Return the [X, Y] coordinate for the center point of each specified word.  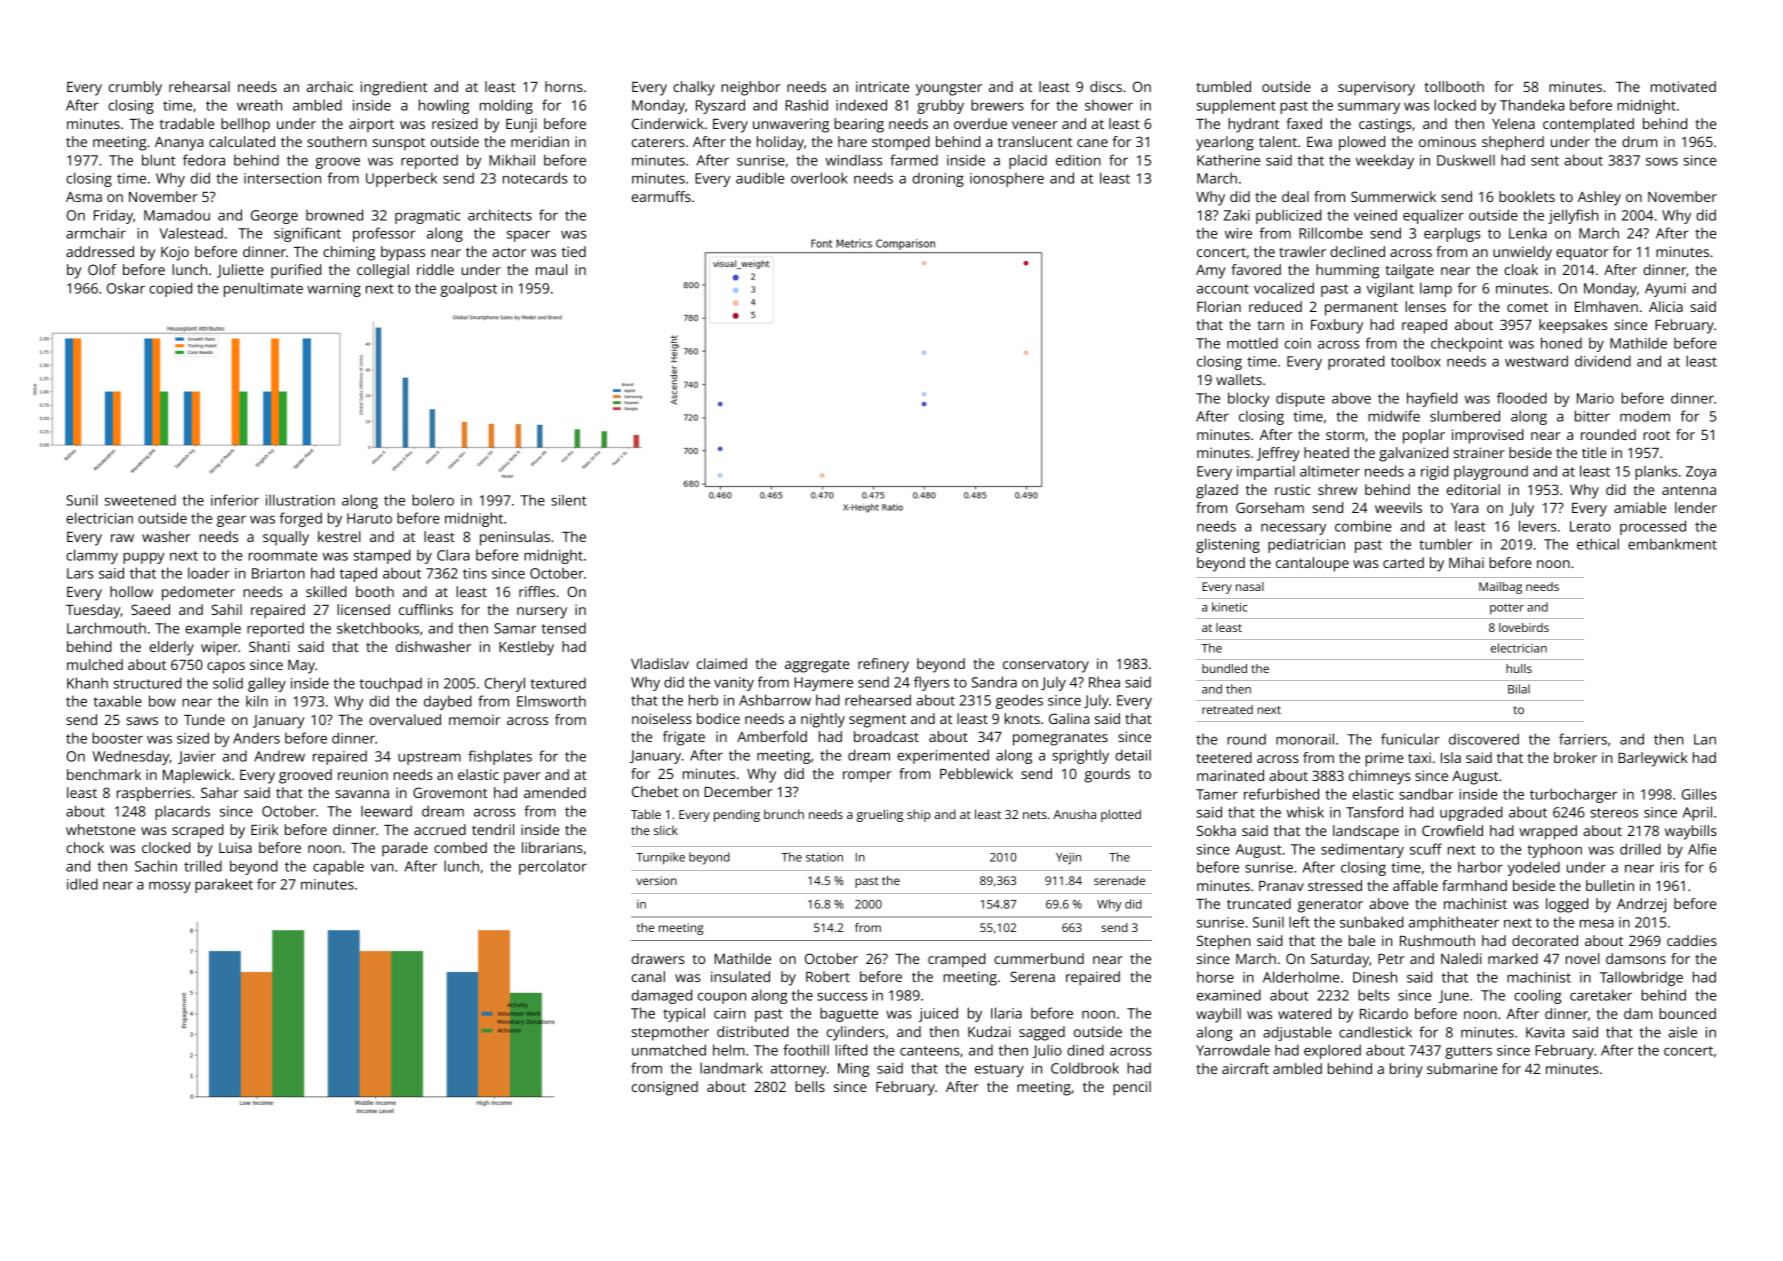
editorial [1473, 489]
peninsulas [515, 538]
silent [569, 500]
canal [648, 976]
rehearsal [199, 86]
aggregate [817, 666]
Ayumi [1665, 290]
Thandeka [1532, 105]
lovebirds [1524, 627]
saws [142, 721]
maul [551, 269]
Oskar [126, 288]
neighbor [750, 88]
